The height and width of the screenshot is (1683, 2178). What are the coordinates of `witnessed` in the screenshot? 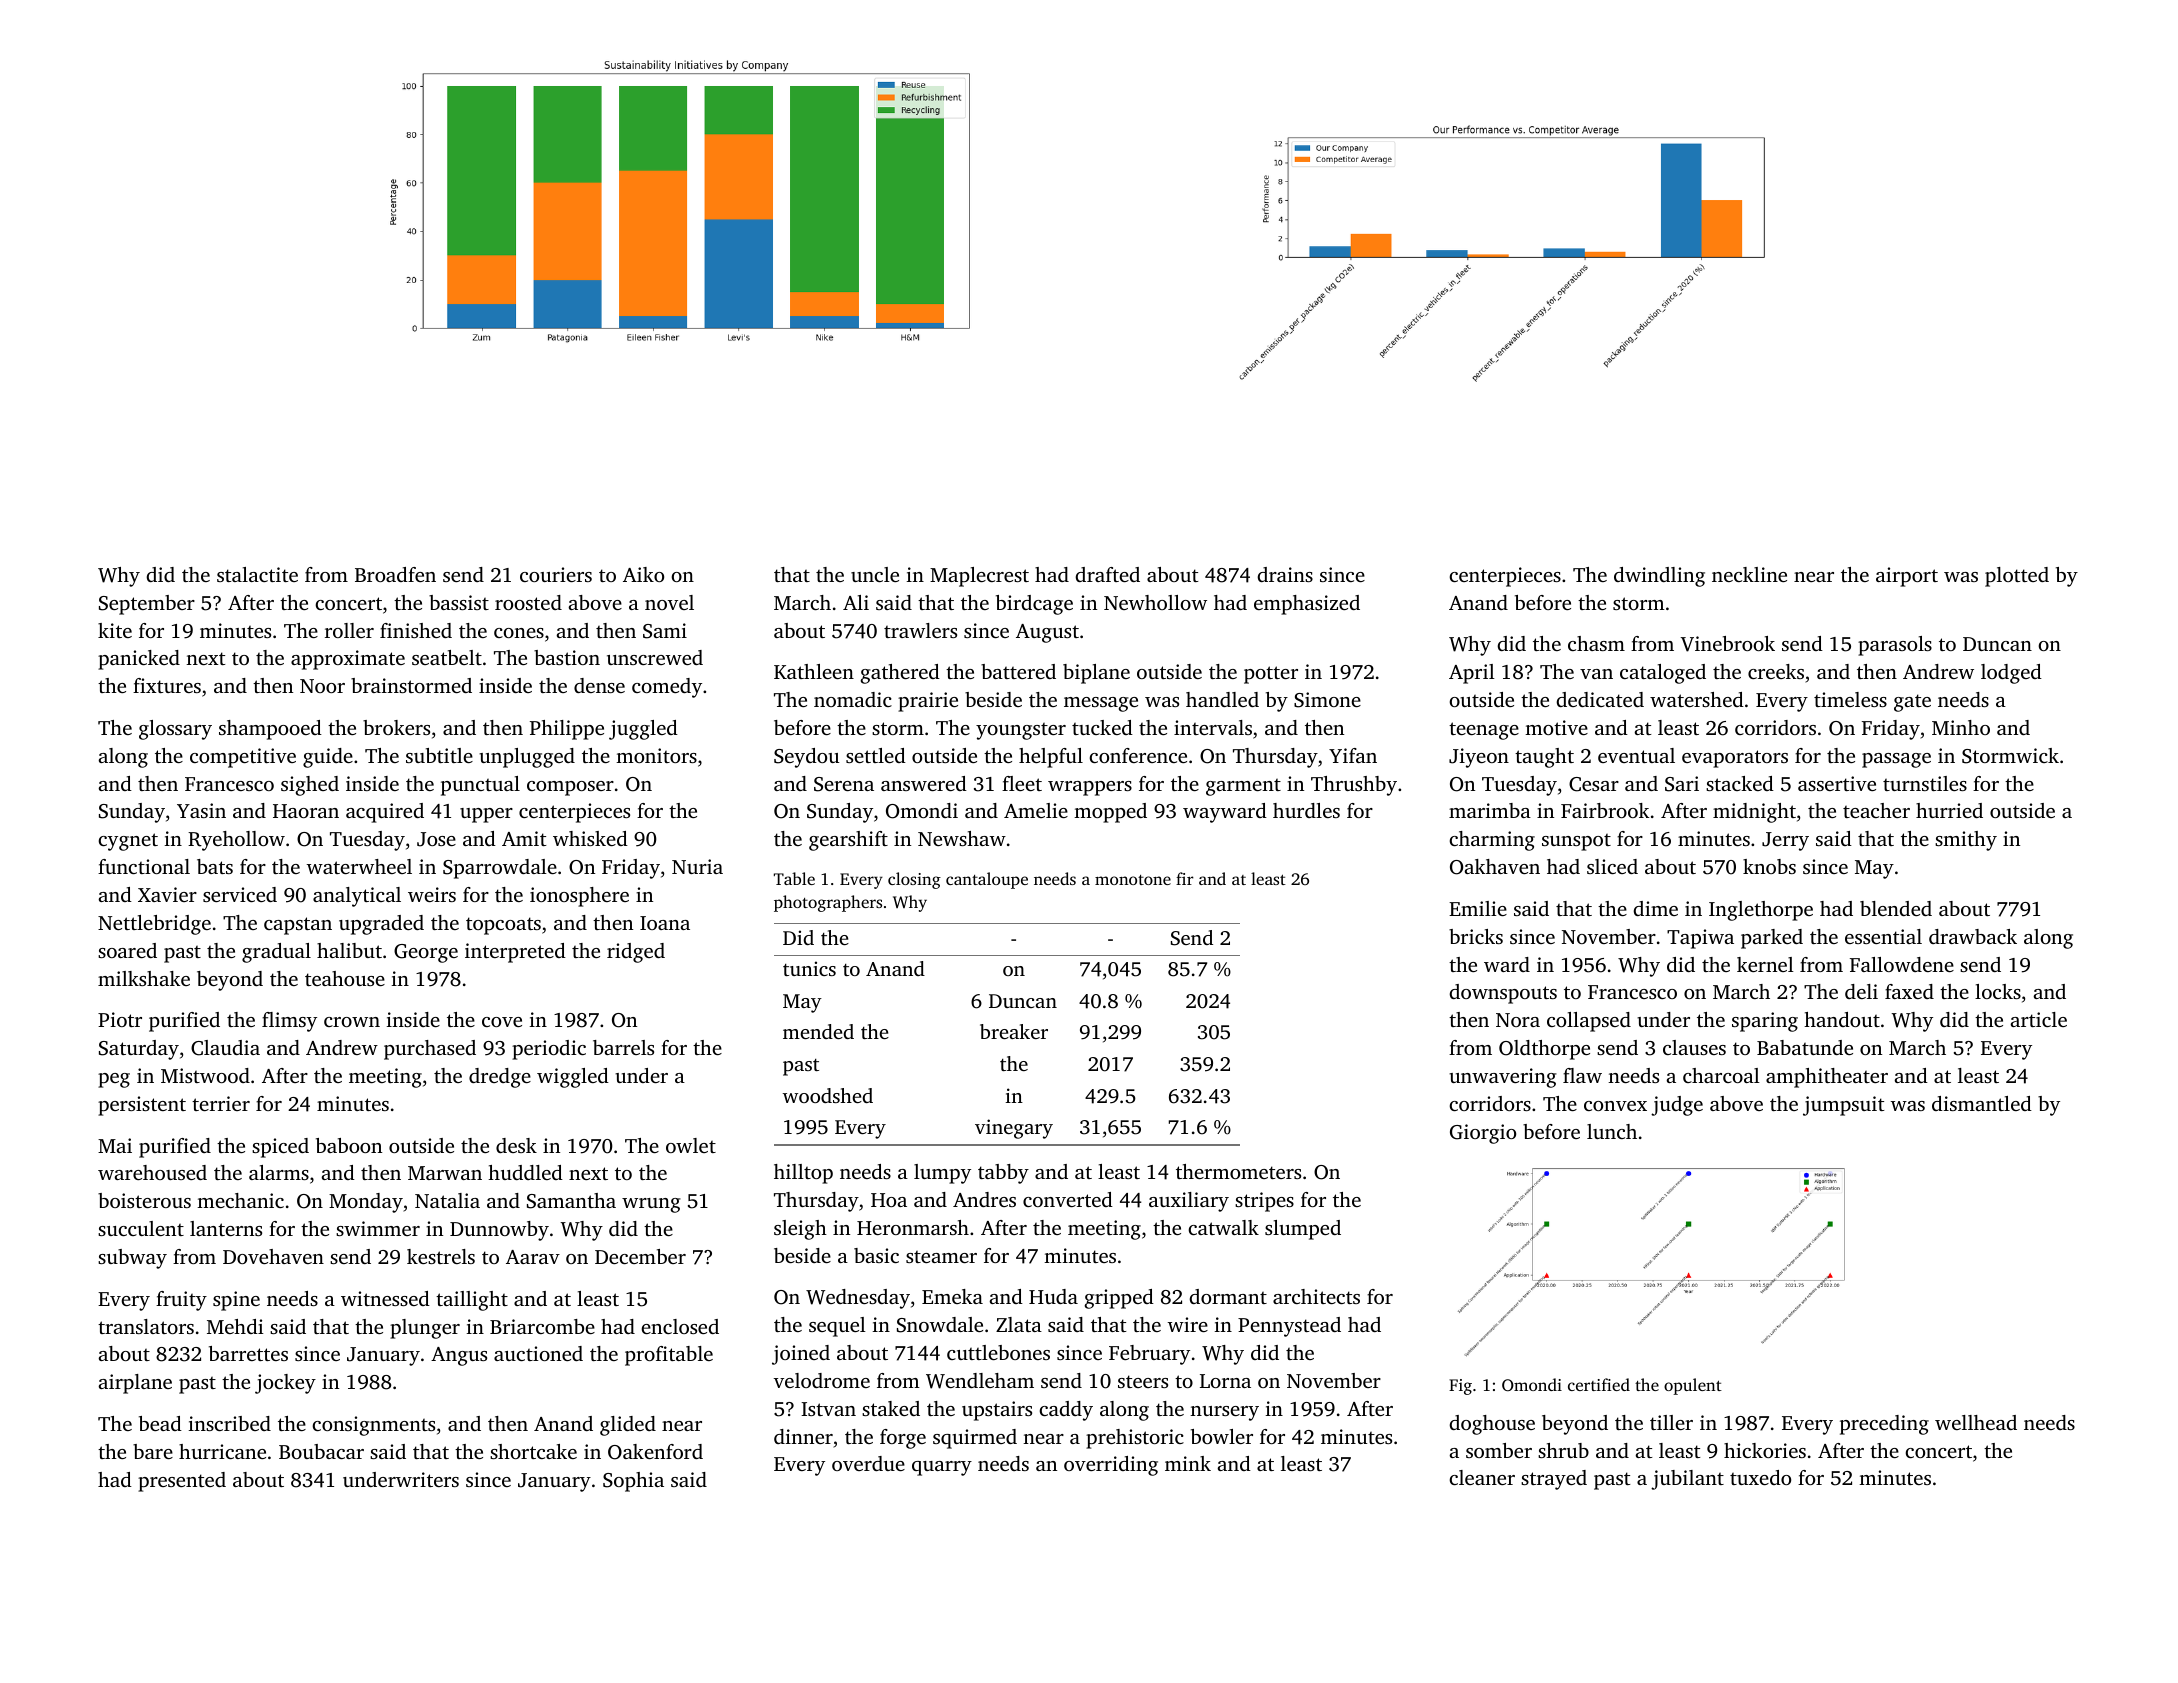 It's located at (385, 1298).
